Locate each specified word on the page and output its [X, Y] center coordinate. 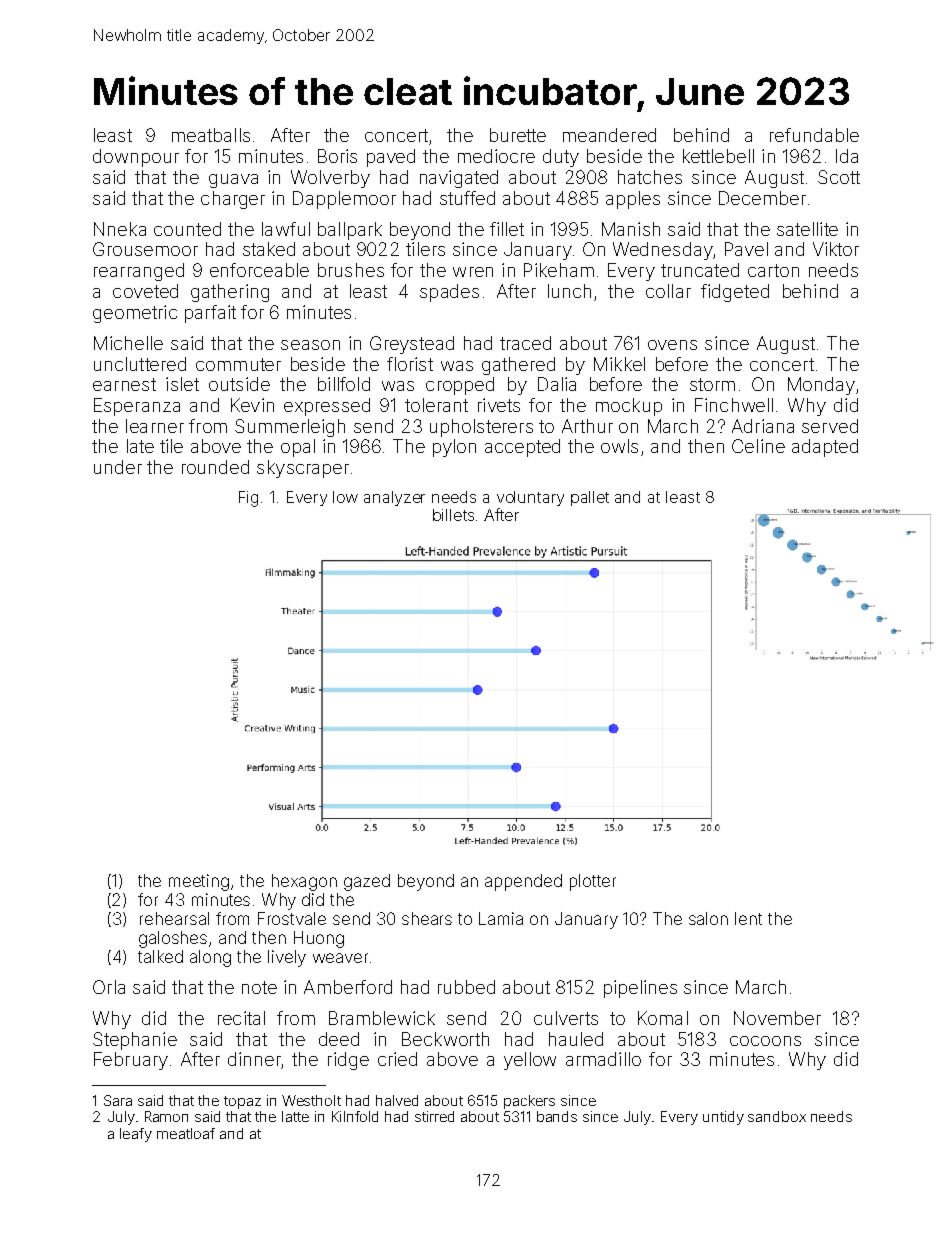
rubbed [466, 987]
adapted [825, 448]
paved [391, 158]
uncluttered [140, 364]
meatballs [211, 135]
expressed [327, 407]
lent [748, 918]
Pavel [746, 249]
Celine [758, 446]
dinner [254, 1059]
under [118, 467]
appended [523, 882]
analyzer [394, 498]
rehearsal [174, 918]
